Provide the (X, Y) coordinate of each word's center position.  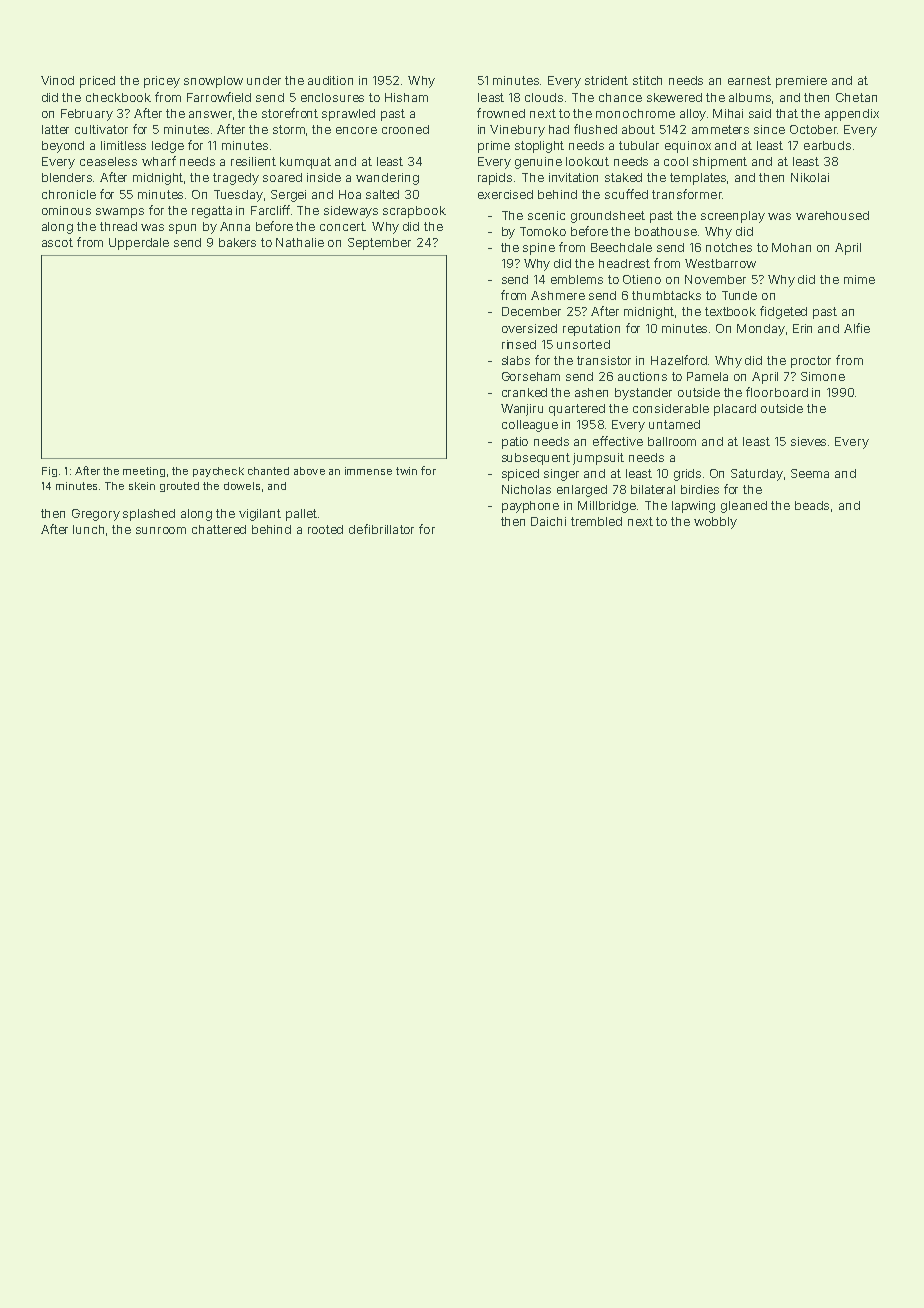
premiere (801, 82)
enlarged (582, 491)
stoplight (539, 147)
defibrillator (381, 529)
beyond (63, 147)
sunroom (161, 530)
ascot (57, 242)
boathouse (666, 231)
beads (812, 505)
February (87, 115)
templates (698, 179)
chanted (268, 471)
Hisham (406, 97)
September (379, 244)
